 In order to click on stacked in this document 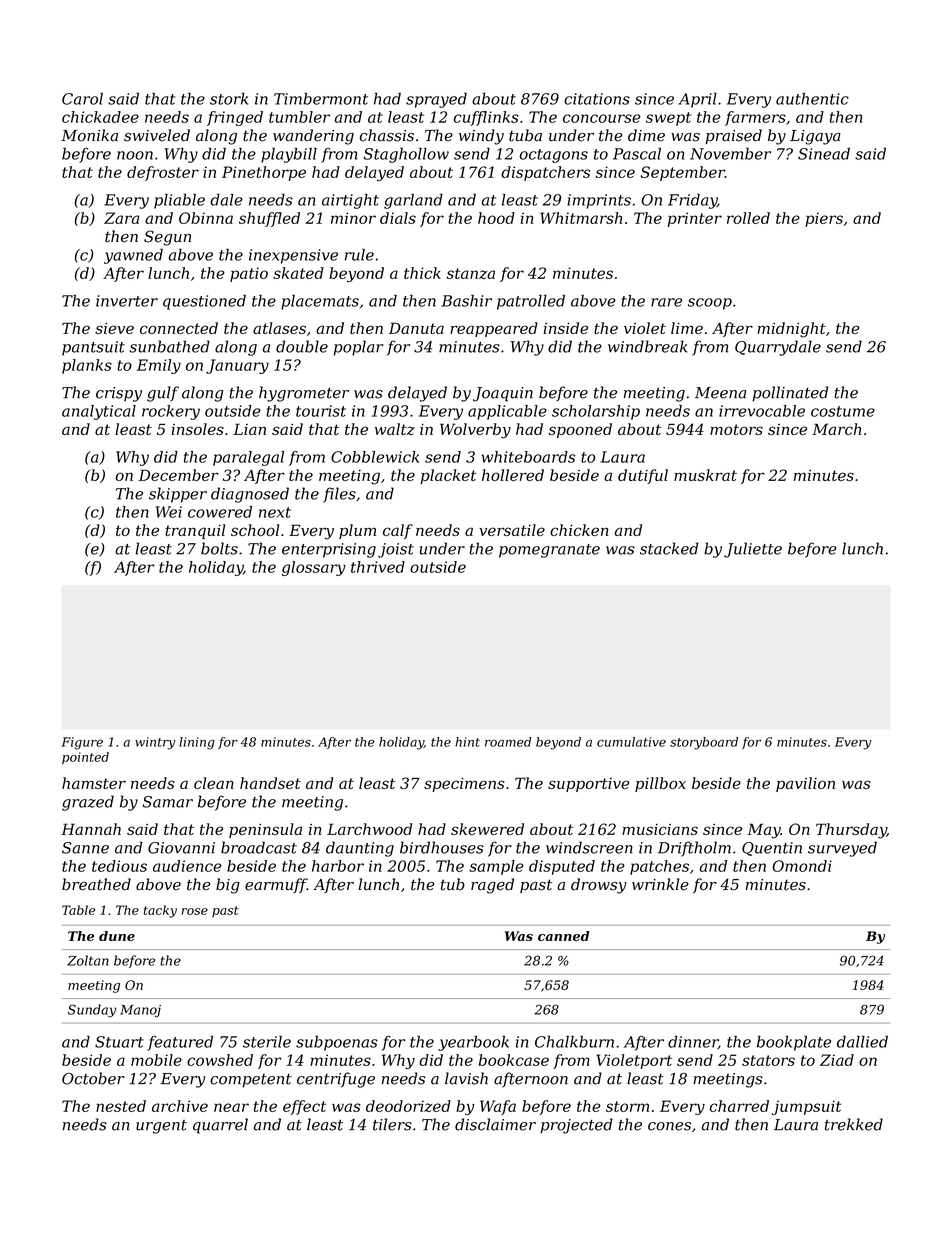, I will do `click(669, 548)`.
